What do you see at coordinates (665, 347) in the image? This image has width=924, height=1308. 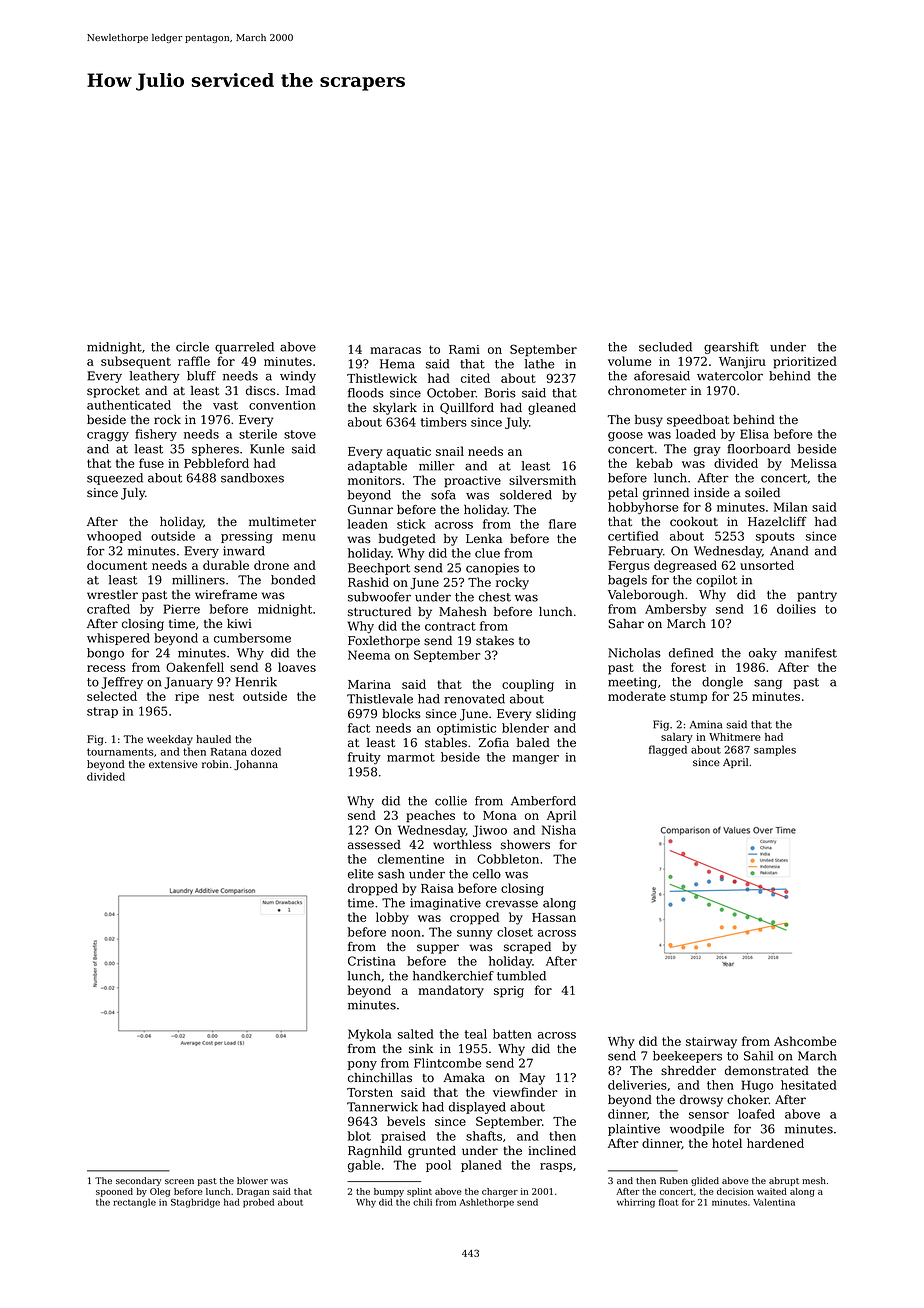 I see `secluded` at bounding box center [665, 347].
